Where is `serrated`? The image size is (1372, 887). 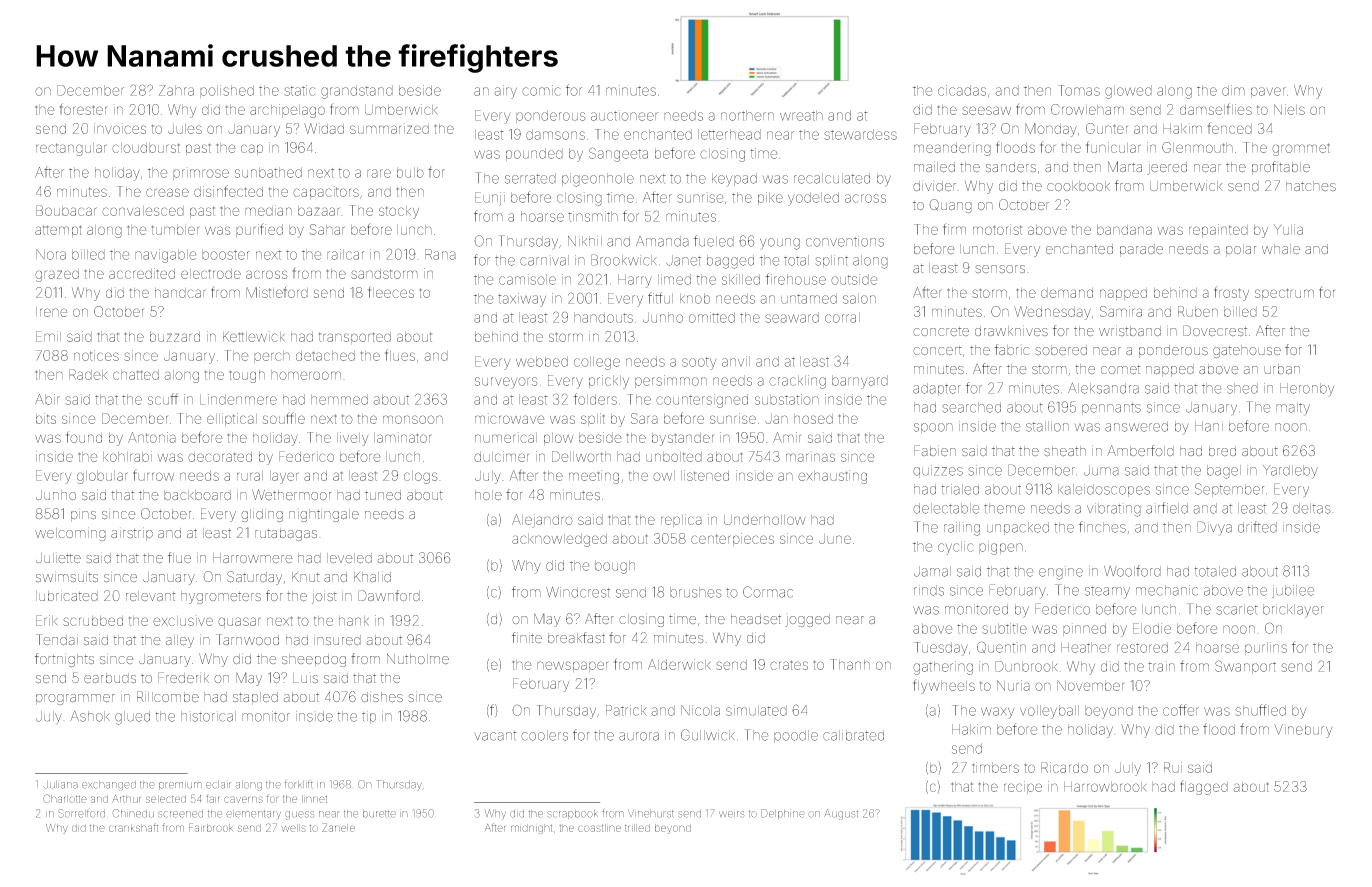
serrated is located at coordinates (530, 178).
